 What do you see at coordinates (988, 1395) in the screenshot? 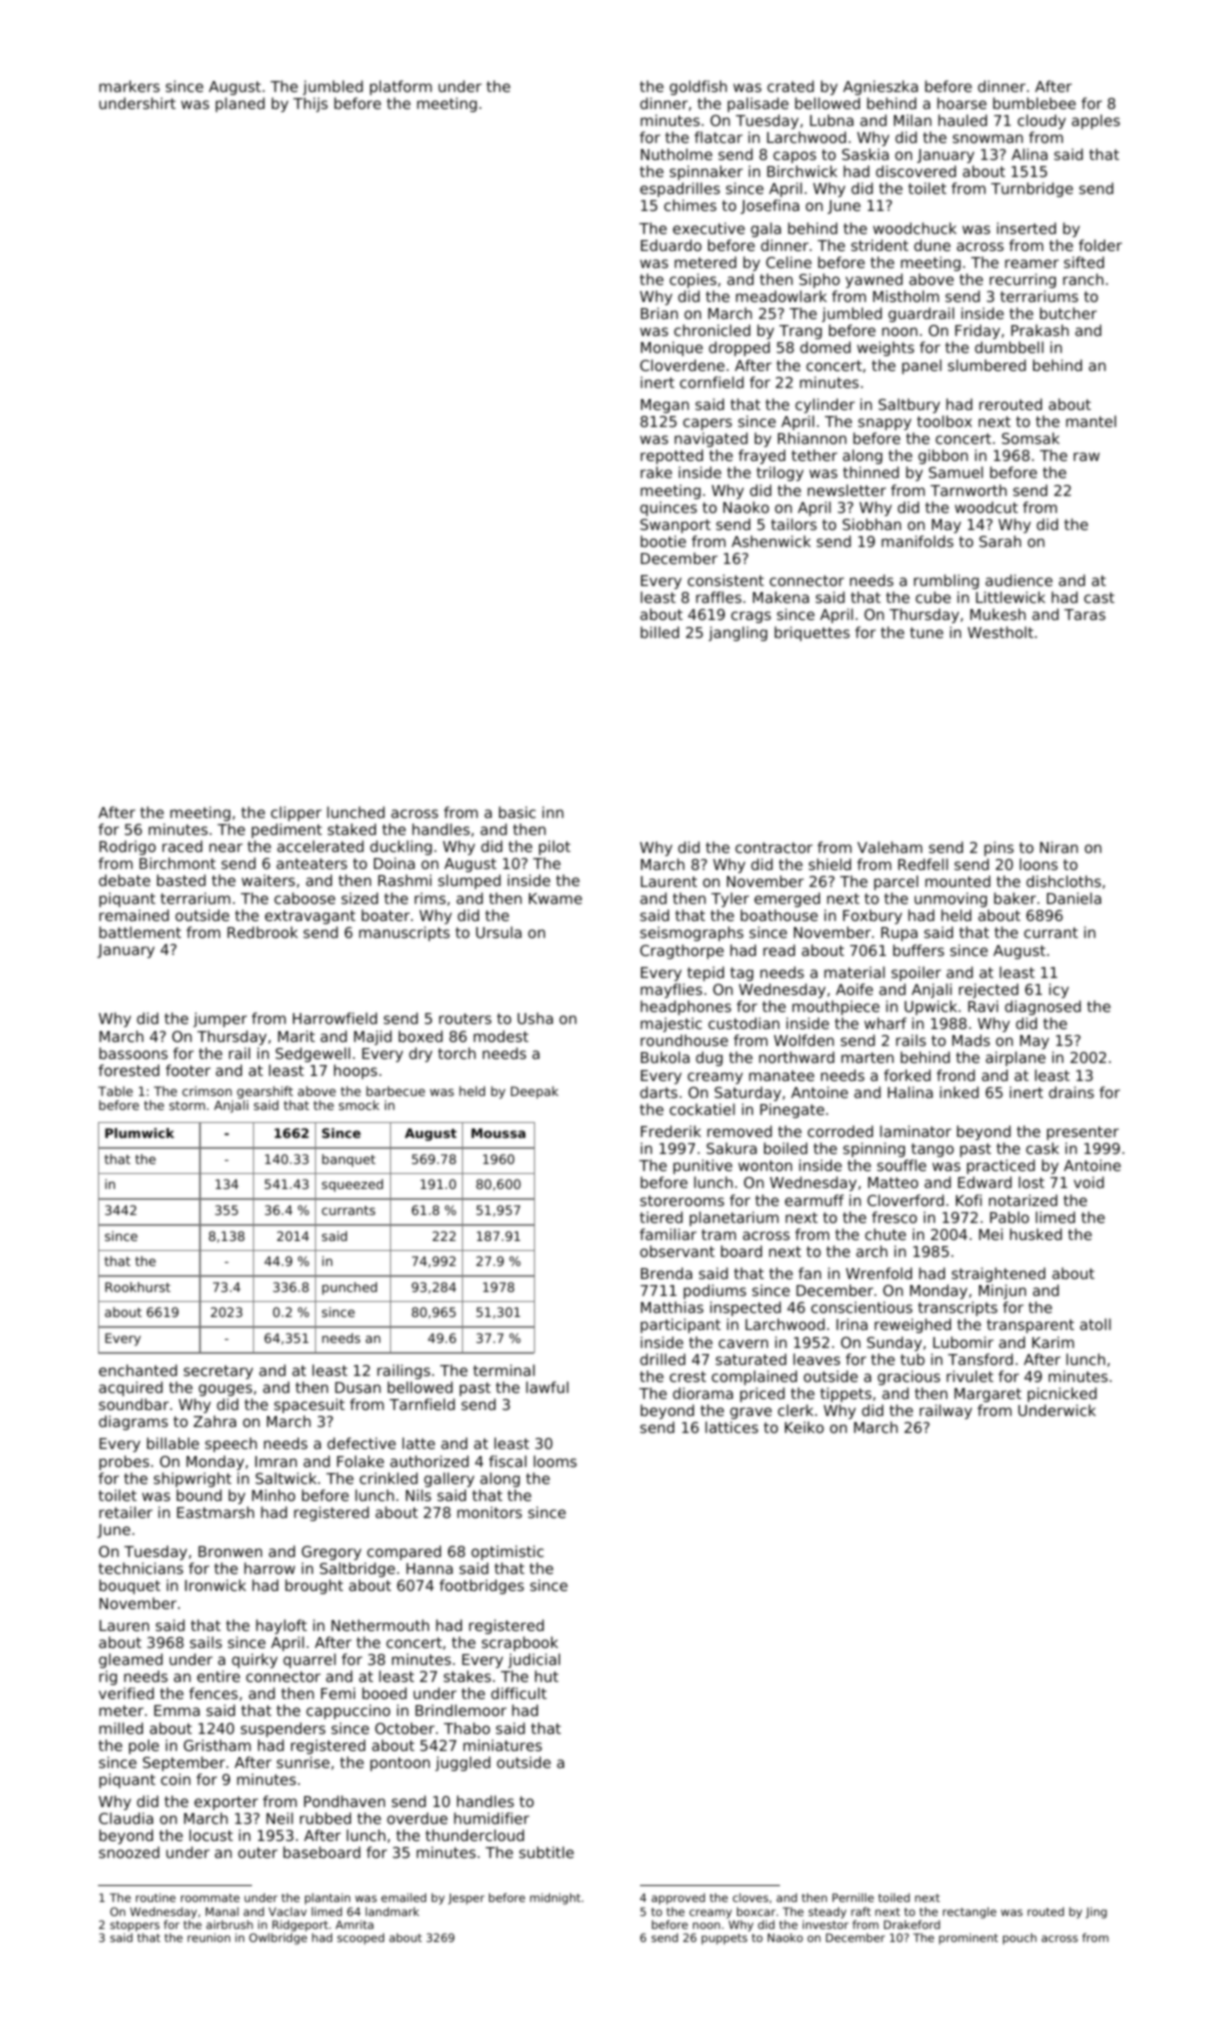
I see `Margaret` at bounding box center [988, 1395].
